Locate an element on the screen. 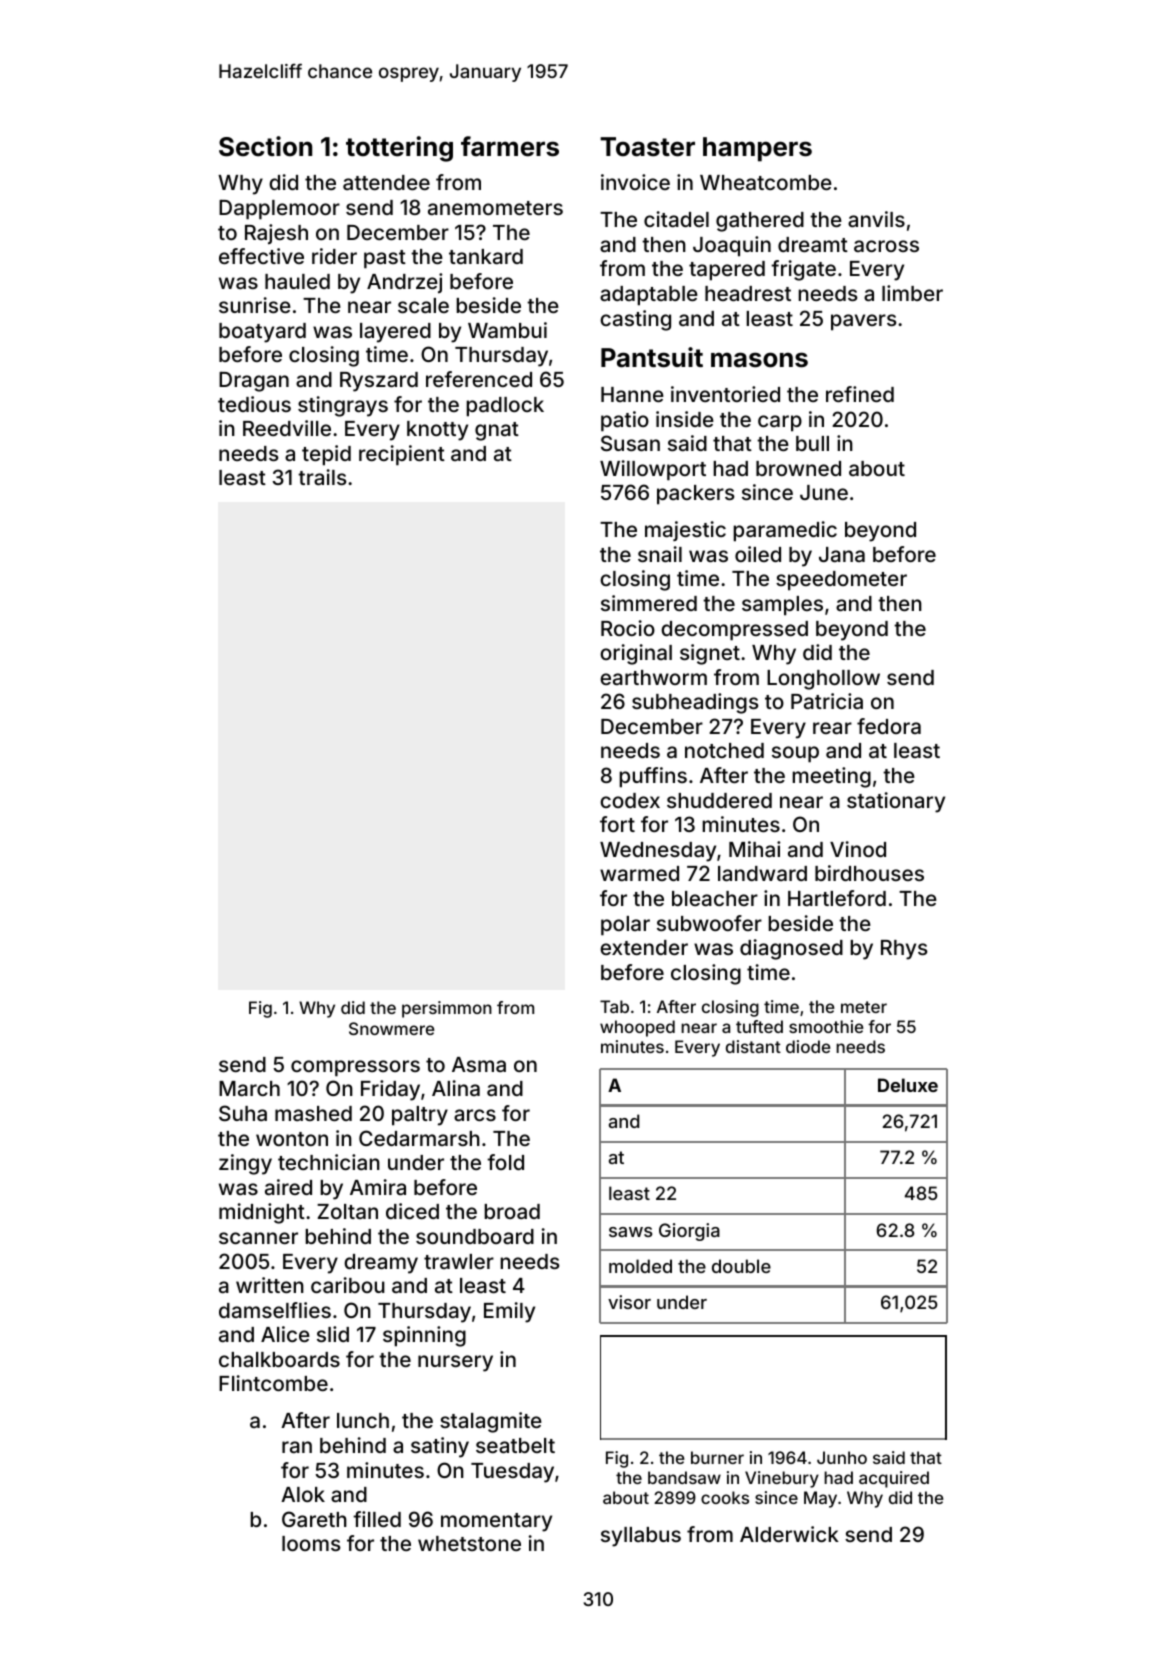 The width and height of the screenshot is (1165, 1654). tottering is located at coordinates (399, 149).
